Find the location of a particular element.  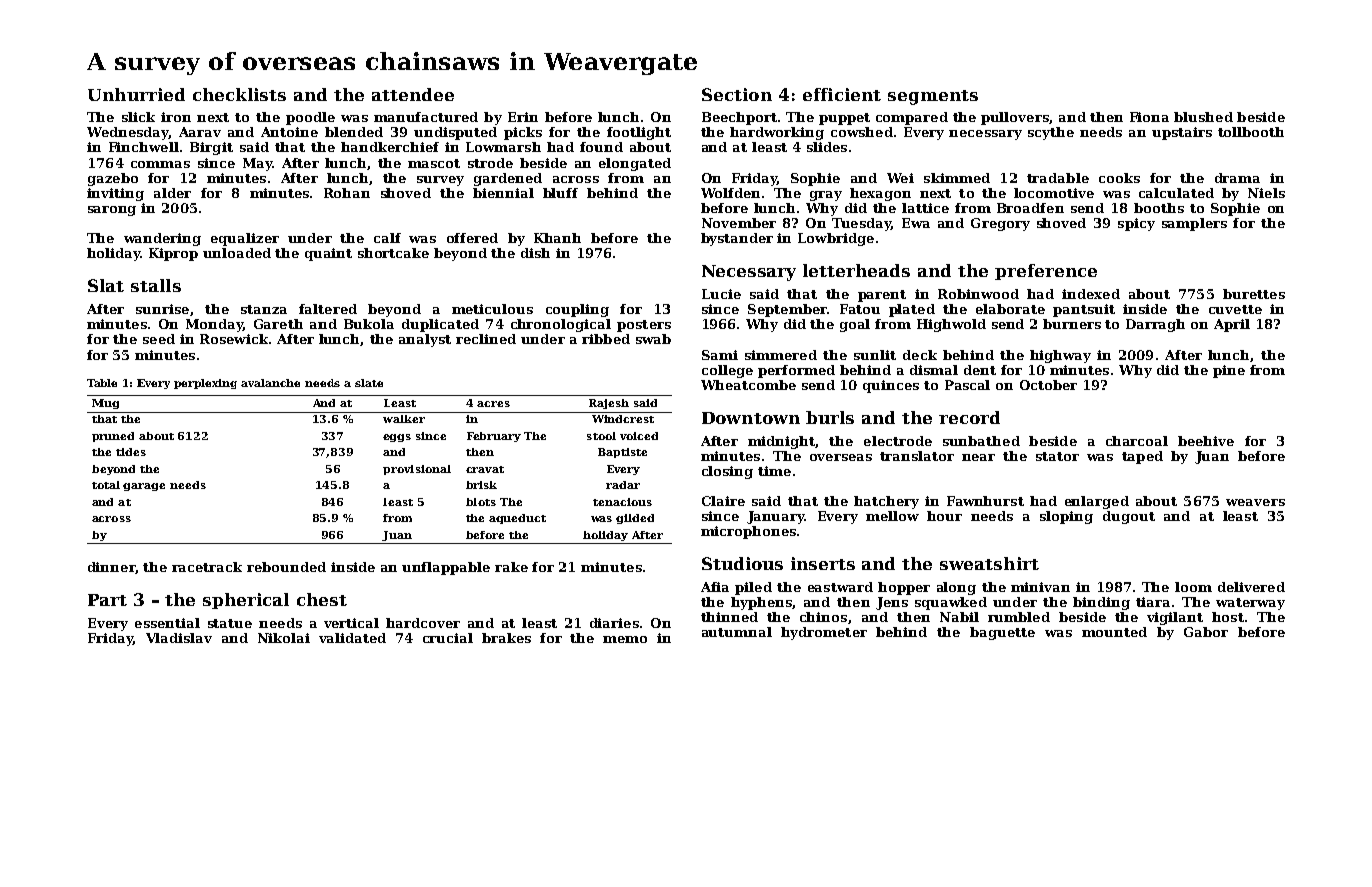

total is located at coordinates (106, 485).
